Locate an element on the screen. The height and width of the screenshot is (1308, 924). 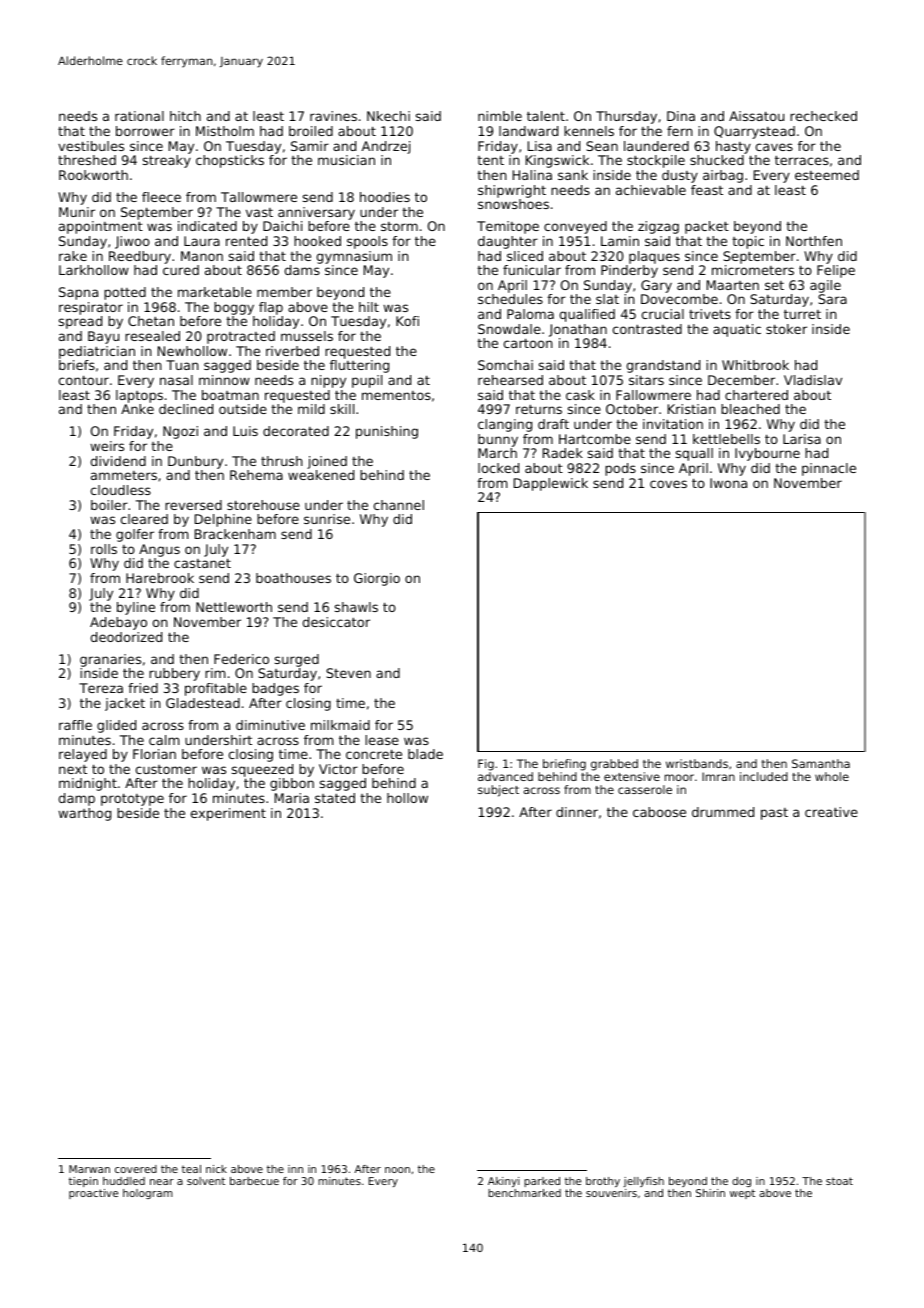
cleared is located at coordinates (144, 519).
